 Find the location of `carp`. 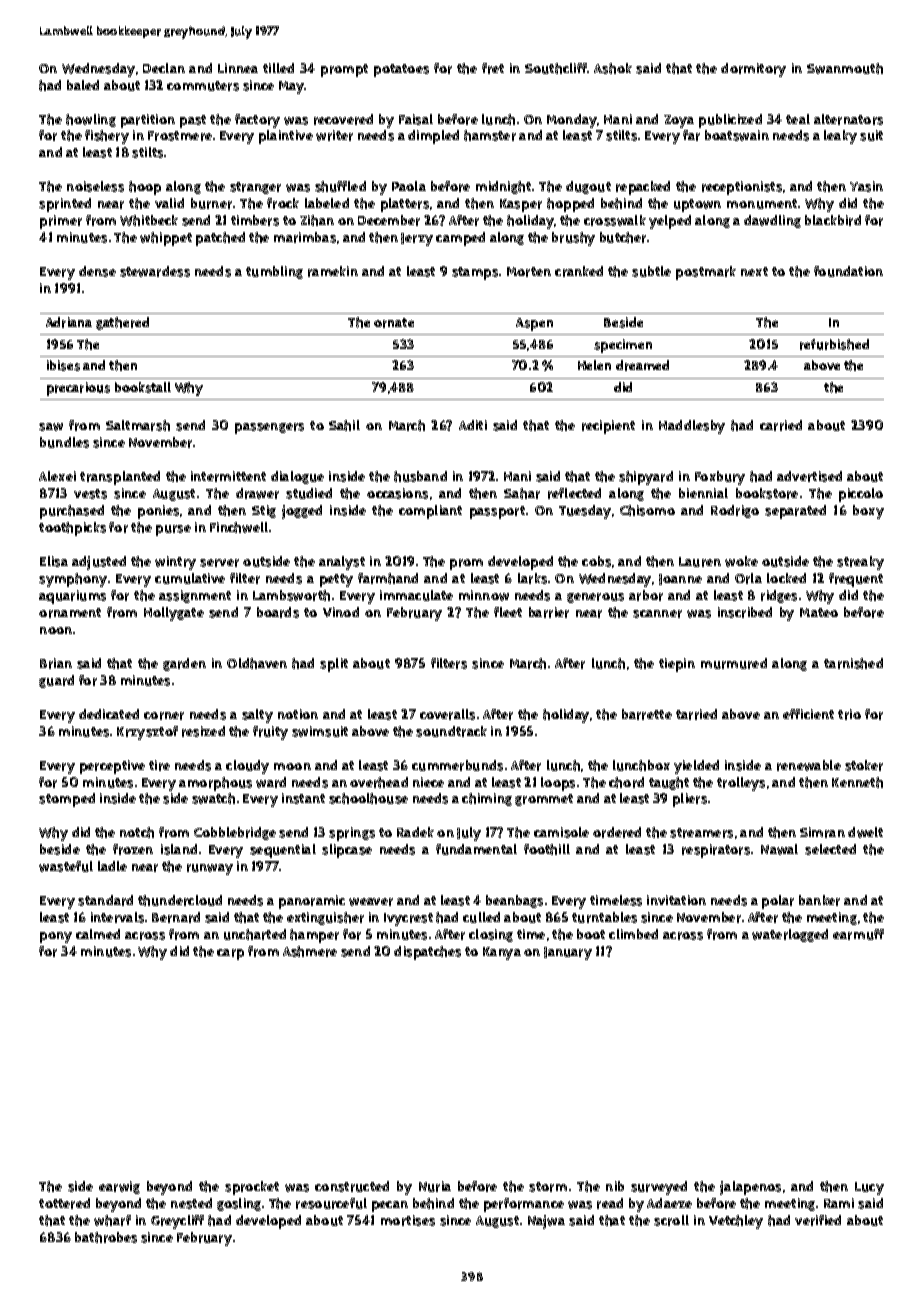

carp is located at coordinates (230, 954).
